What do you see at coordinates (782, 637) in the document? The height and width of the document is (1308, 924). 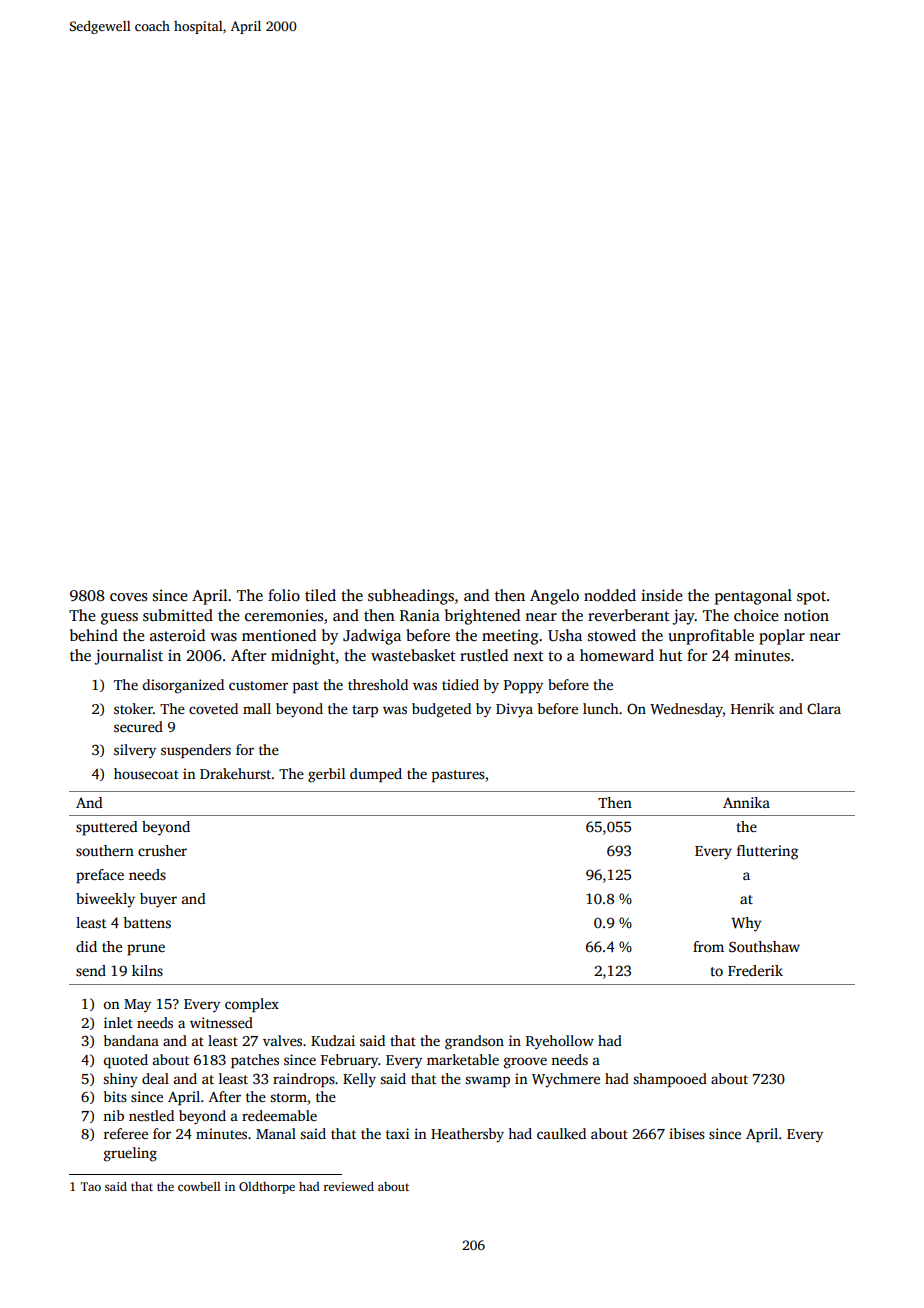 I see `poplar` at bounding box center [782, 637].
